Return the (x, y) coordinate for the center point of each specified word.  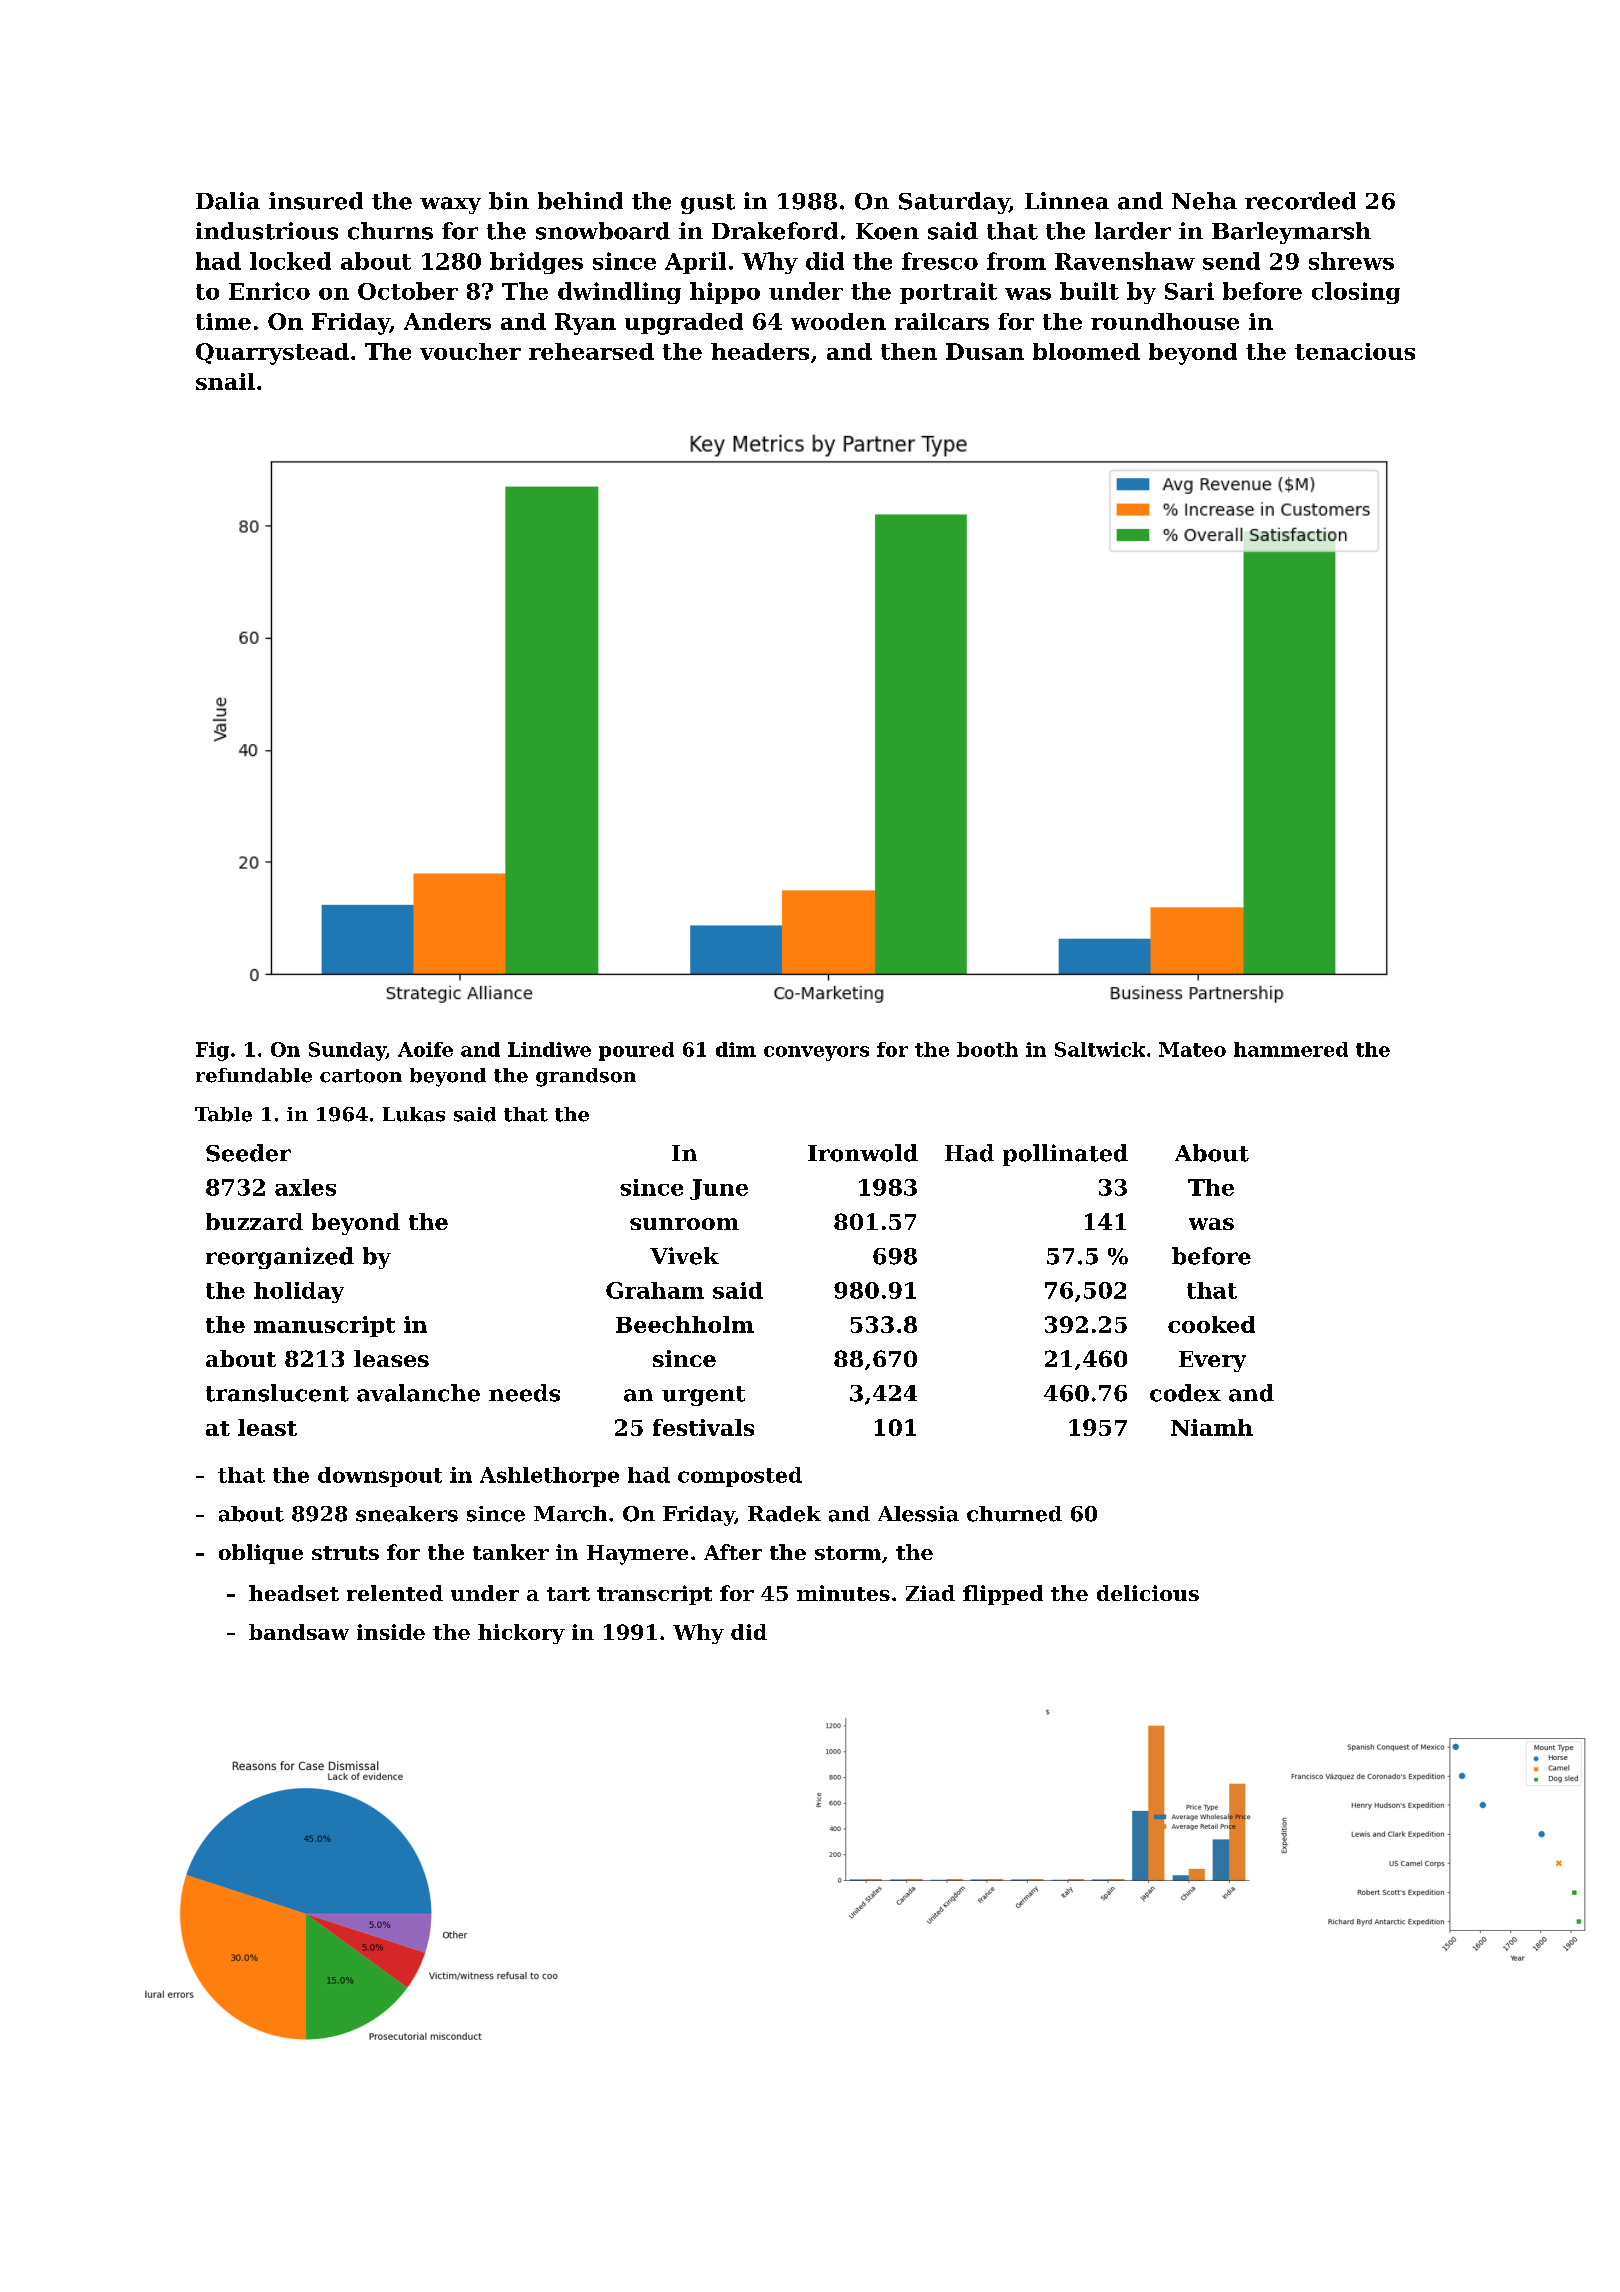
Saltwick (1100, 1049)
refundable (254, 1075)
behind (580, 201)
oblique (261, 1554)
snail (225, 381)
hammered (1291, 1049)
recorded (1300, 201)
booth (987, 1049)
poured (636, 1051)
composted (740, 1477)
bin (509, 201)
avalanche (418, 1393)
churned (1014, 1514)
